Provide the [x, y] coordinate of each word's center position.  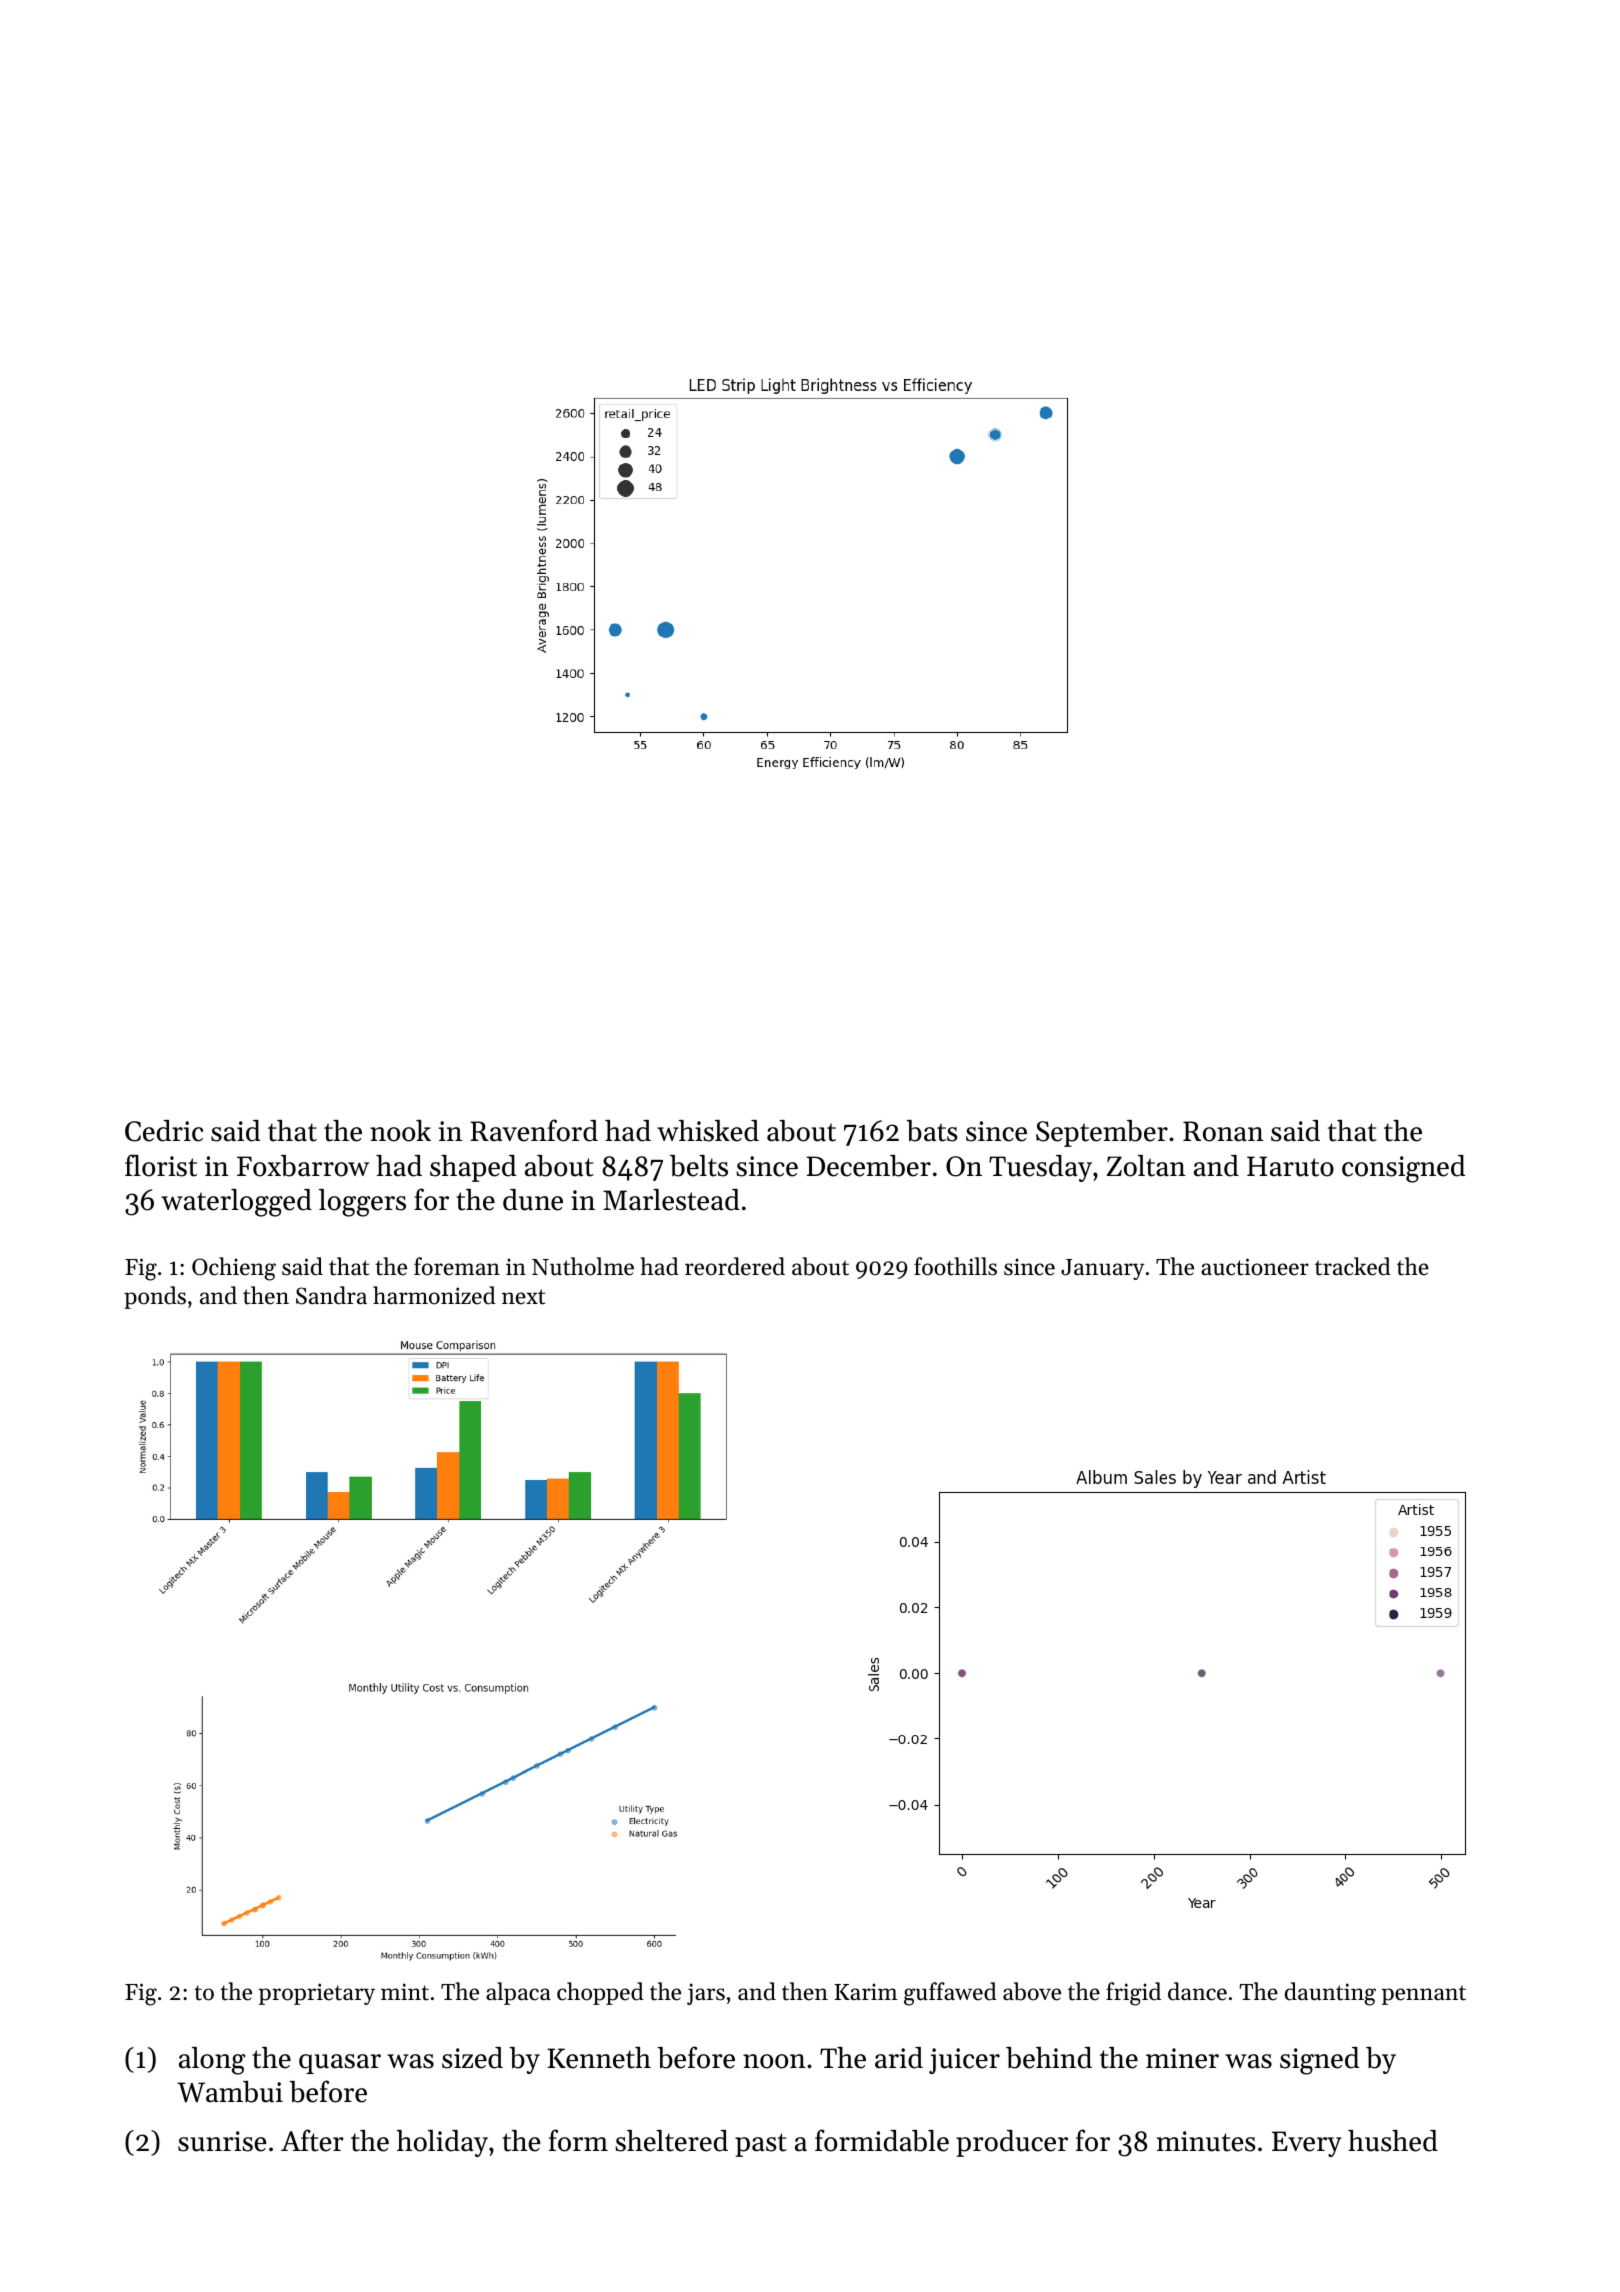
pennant [1424, 1995]
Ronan [1223, 1131]
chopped [600, 1993]
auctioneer [1255, 1267]
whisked [708, 1131]
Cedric [164, 1131]
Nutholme [583, 1266]
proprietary [317, 1994]
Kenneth [599, 2058]
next [523, 1297]
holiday [442, 2143]
